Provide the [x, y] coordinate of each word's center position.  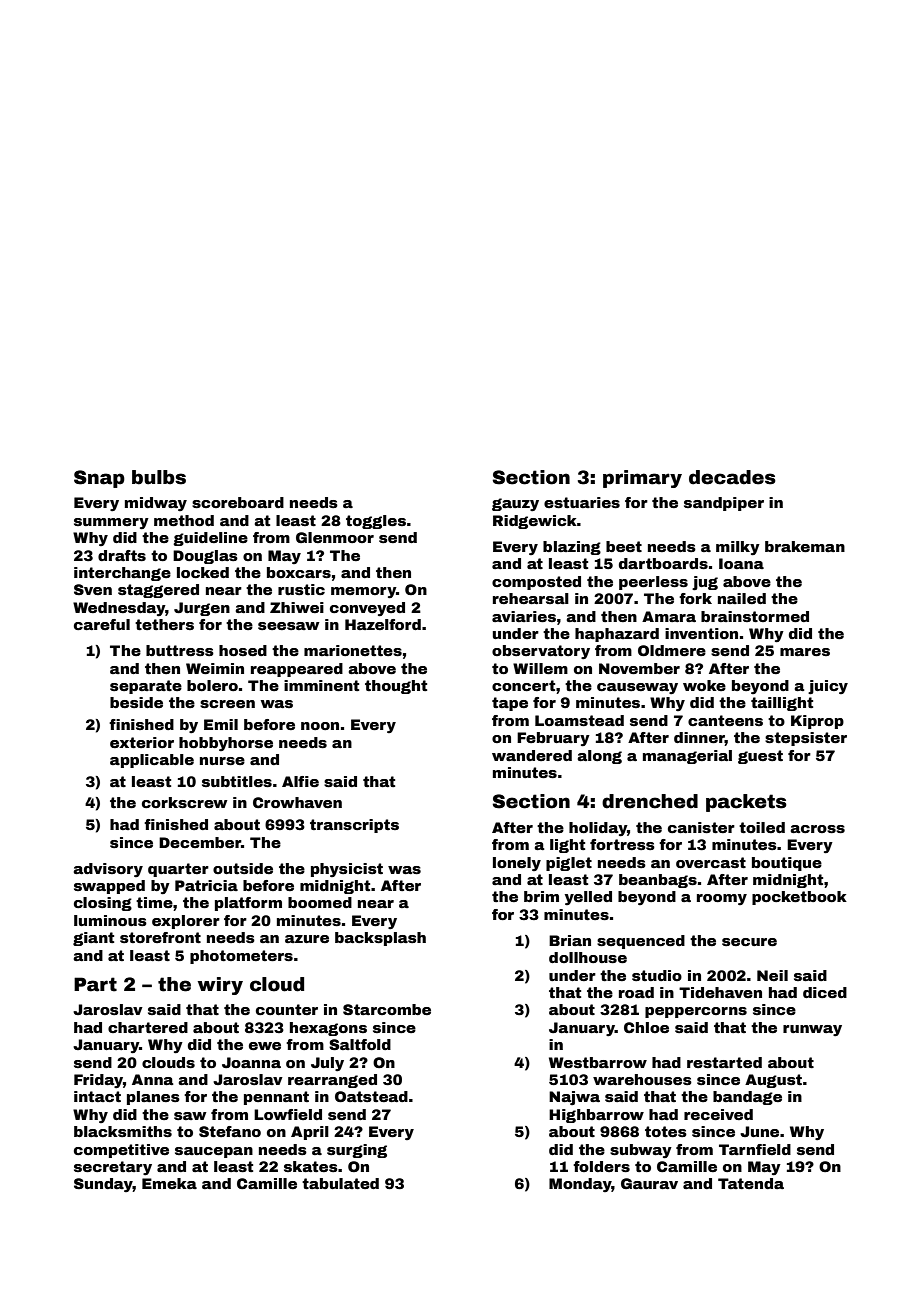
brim [541, 896]
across [817, 829]
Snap [99, 479]
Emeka [169, 1183]
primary [642, 479]
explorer [186, 922]
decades [732, 477]
